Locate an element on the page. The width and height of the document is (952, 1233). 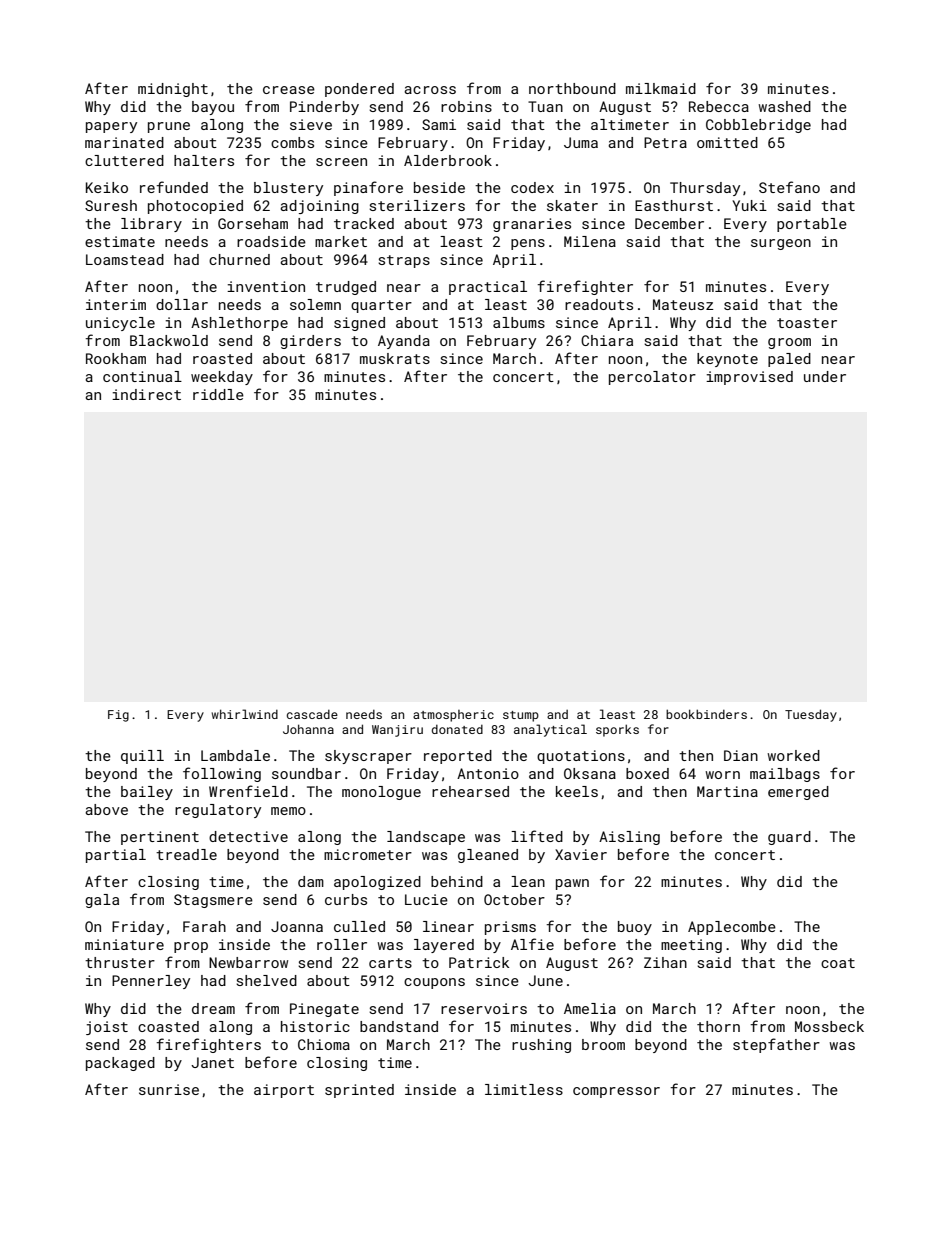
improvised is located at coordinates (749, 378).
